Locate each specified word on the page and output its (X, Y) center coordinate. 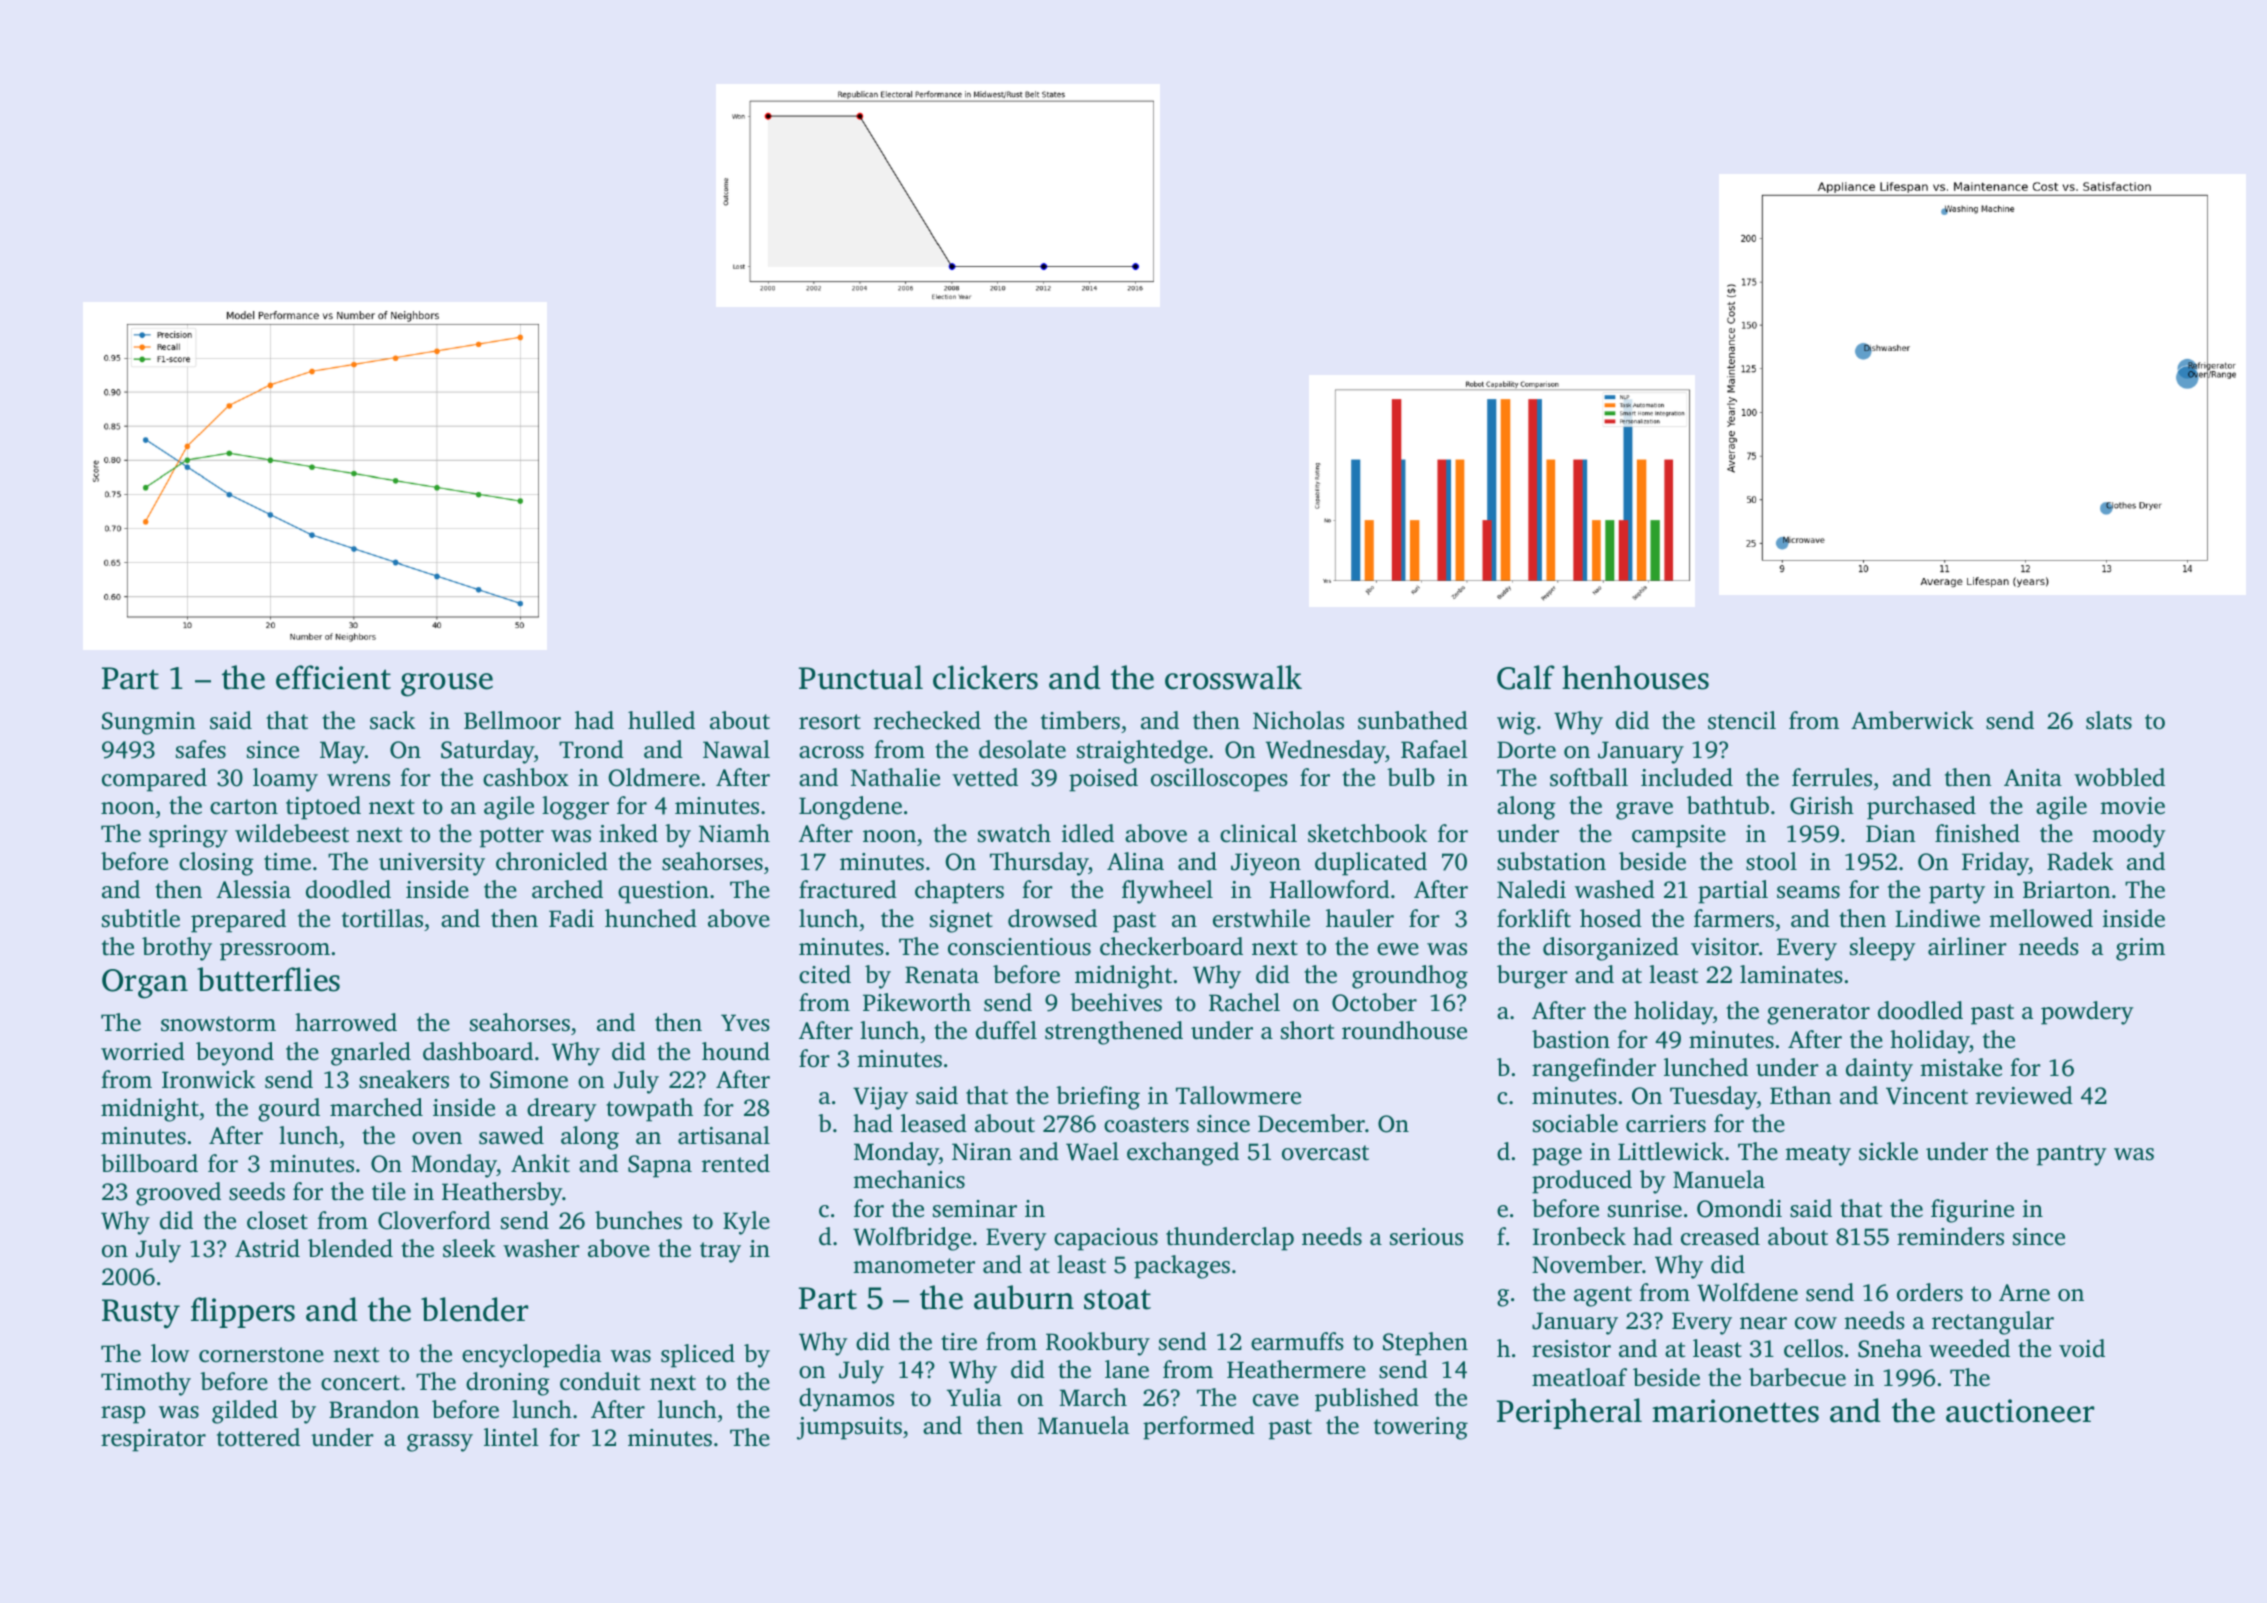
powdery (2087, 1013)
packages (1182, 1267)
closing (216, 864)
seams (1808, 892)
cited (825, 974)
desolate (1022, 749)
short (1307, 1030)
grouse (447, 685)
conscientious (1019, 947)
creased (1720, 1236)
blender (474, 1309)
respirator (153, 1440)
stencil (1742, 720)
